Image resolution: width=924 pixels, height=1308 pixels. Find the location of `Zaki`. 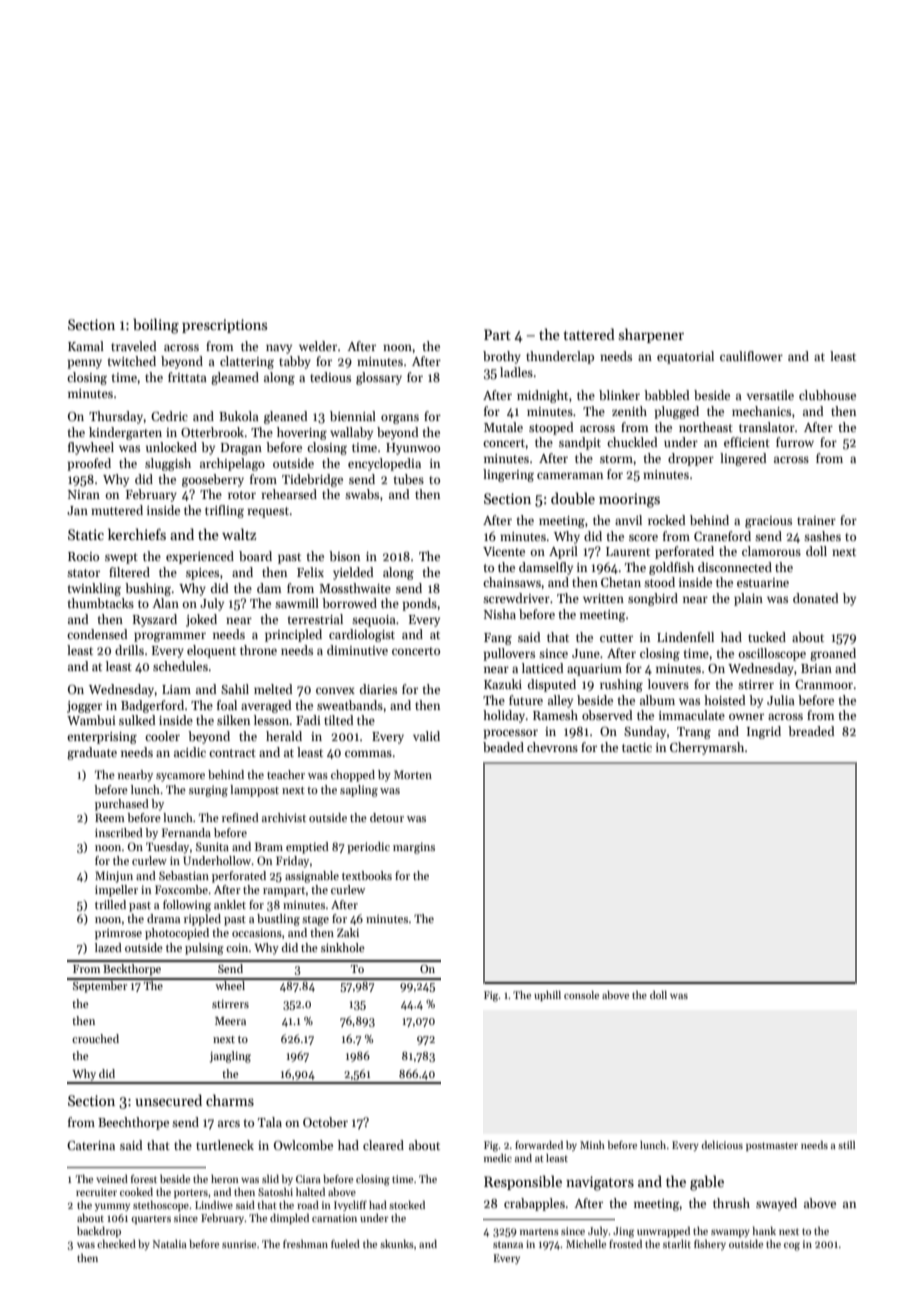

Zaki is located at coordinates (348, 932).
